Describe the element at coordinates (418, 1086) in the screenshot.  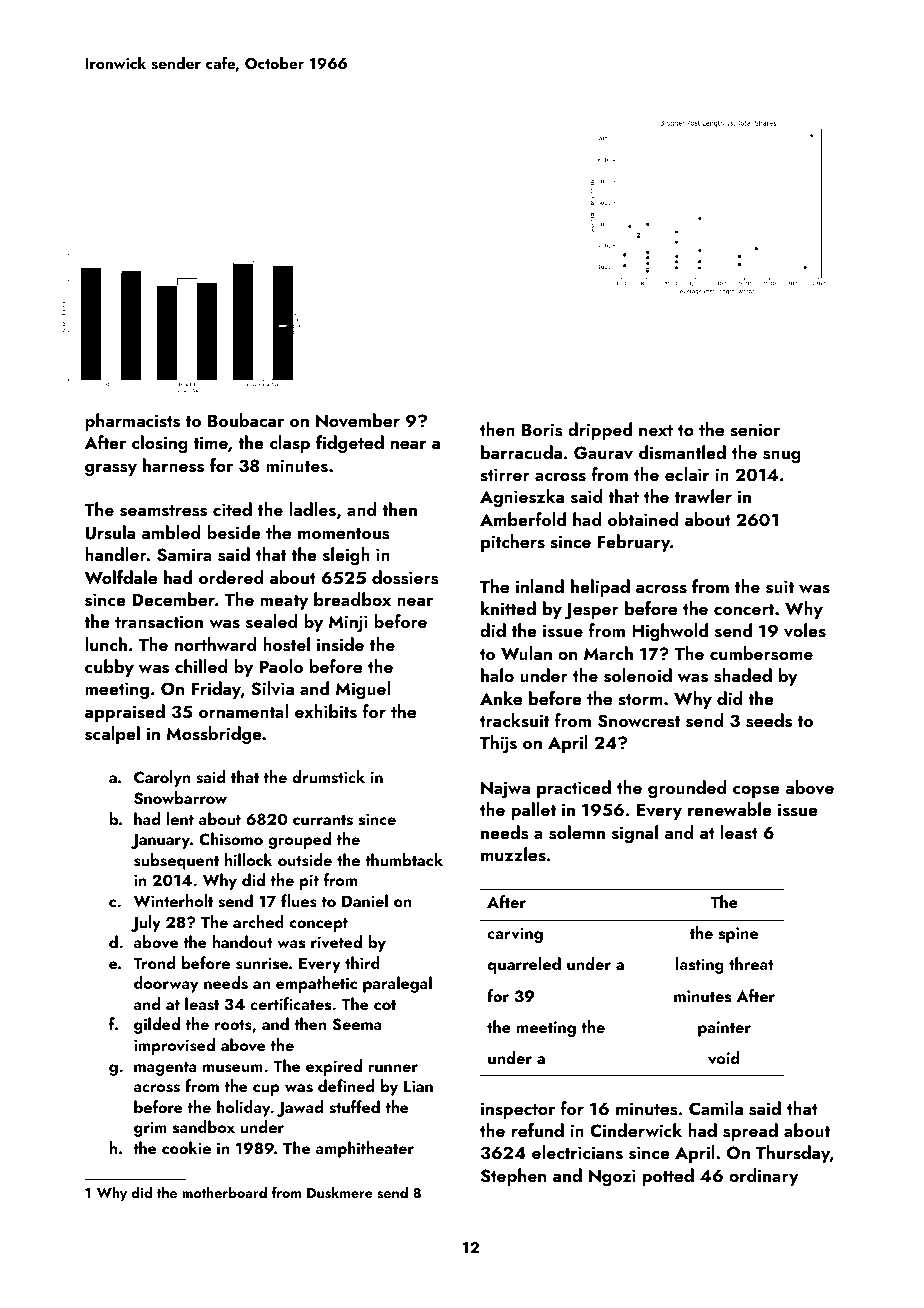
I see `Lian` at that location.
